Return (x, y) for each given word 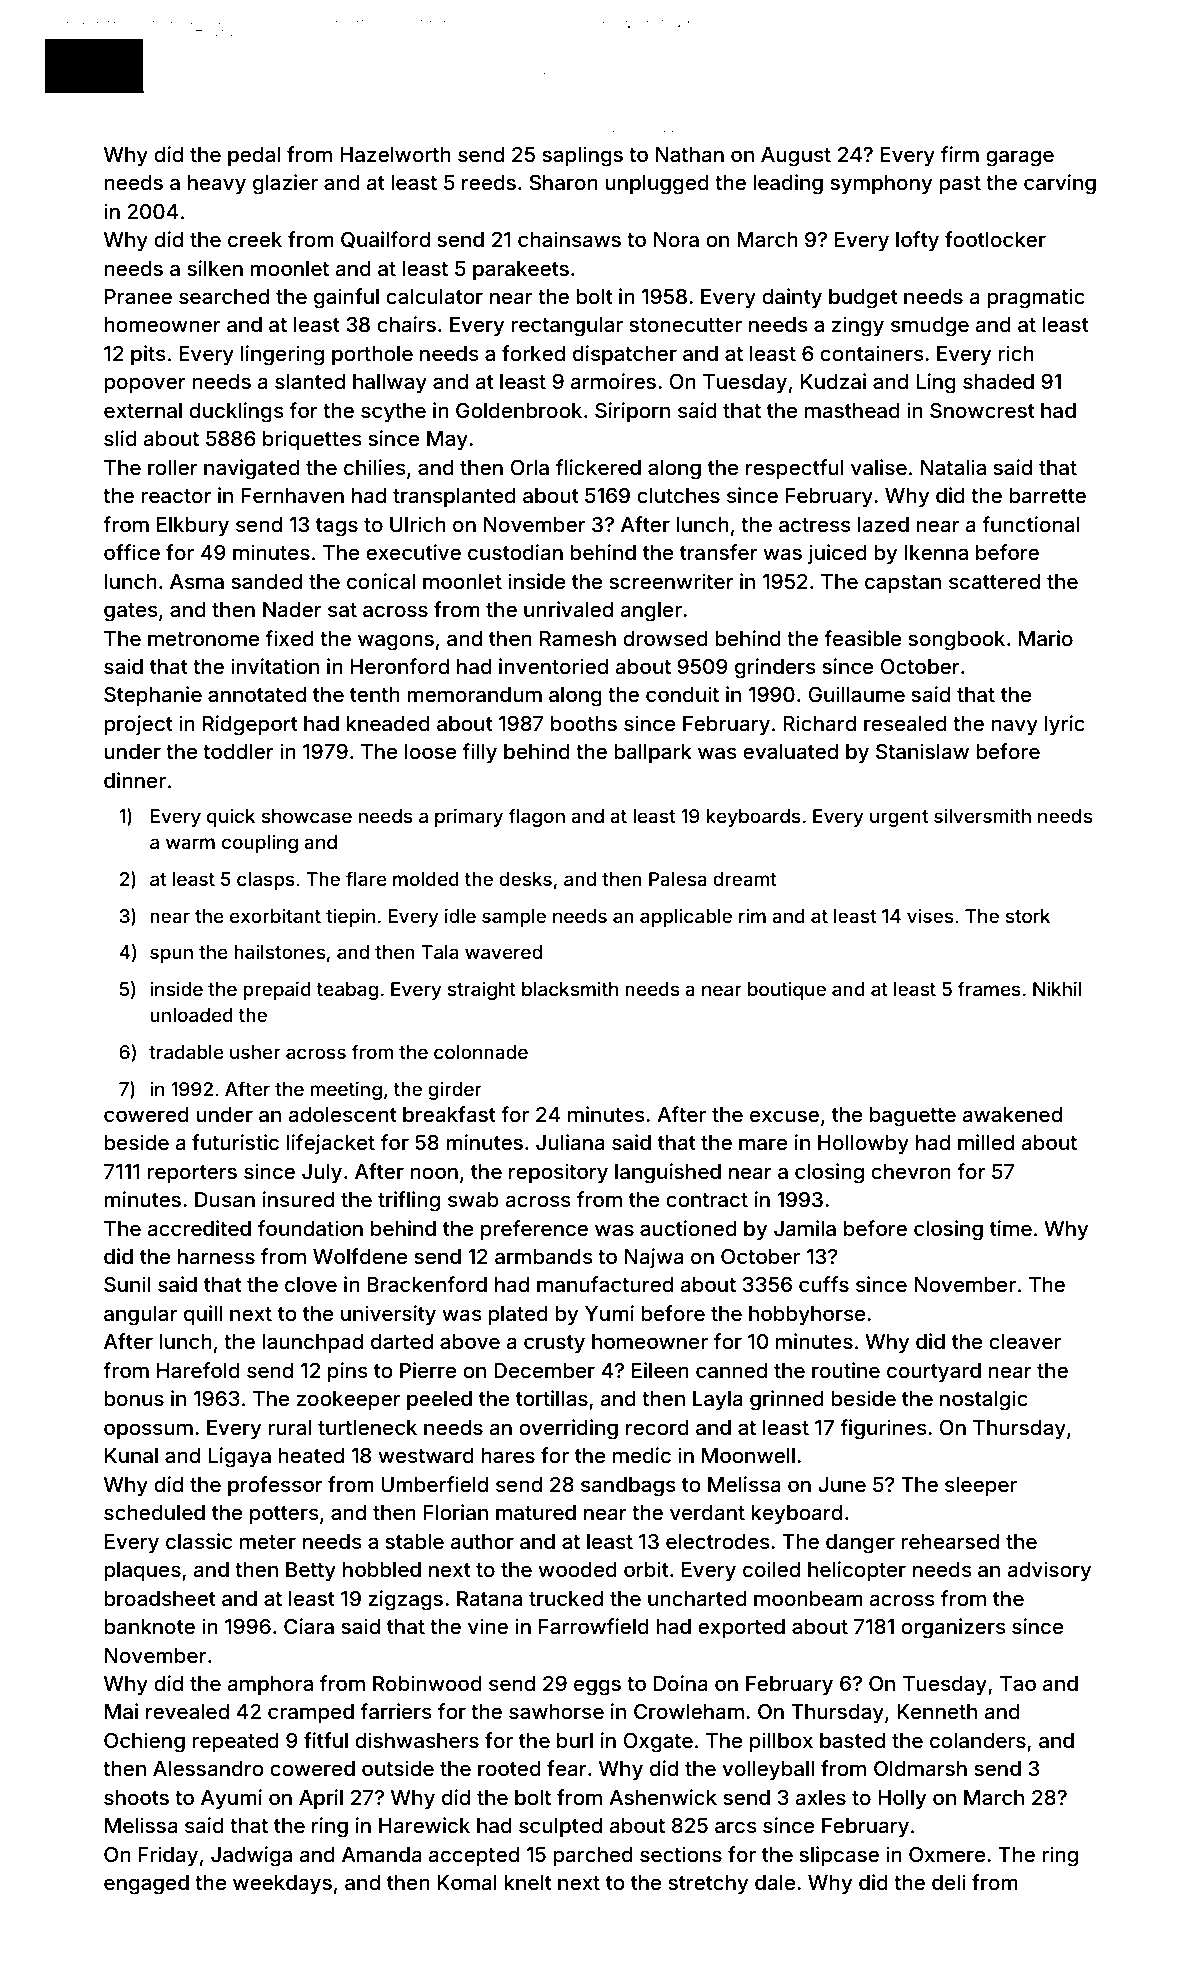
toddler (238, 751)
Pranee (138, 296)
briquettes (312, 440)
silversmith (982, 815)
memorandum (474, 694)
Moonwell (748, 1455)
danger (860, 1544)
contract (707, 1200)
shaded (998, 381)
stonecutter (685, 325)
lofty (917, 241)
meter (268, 1542)
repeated (235, 1742)
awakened (1012, 1114)
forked (533, 353)
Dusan (225, 1199)
